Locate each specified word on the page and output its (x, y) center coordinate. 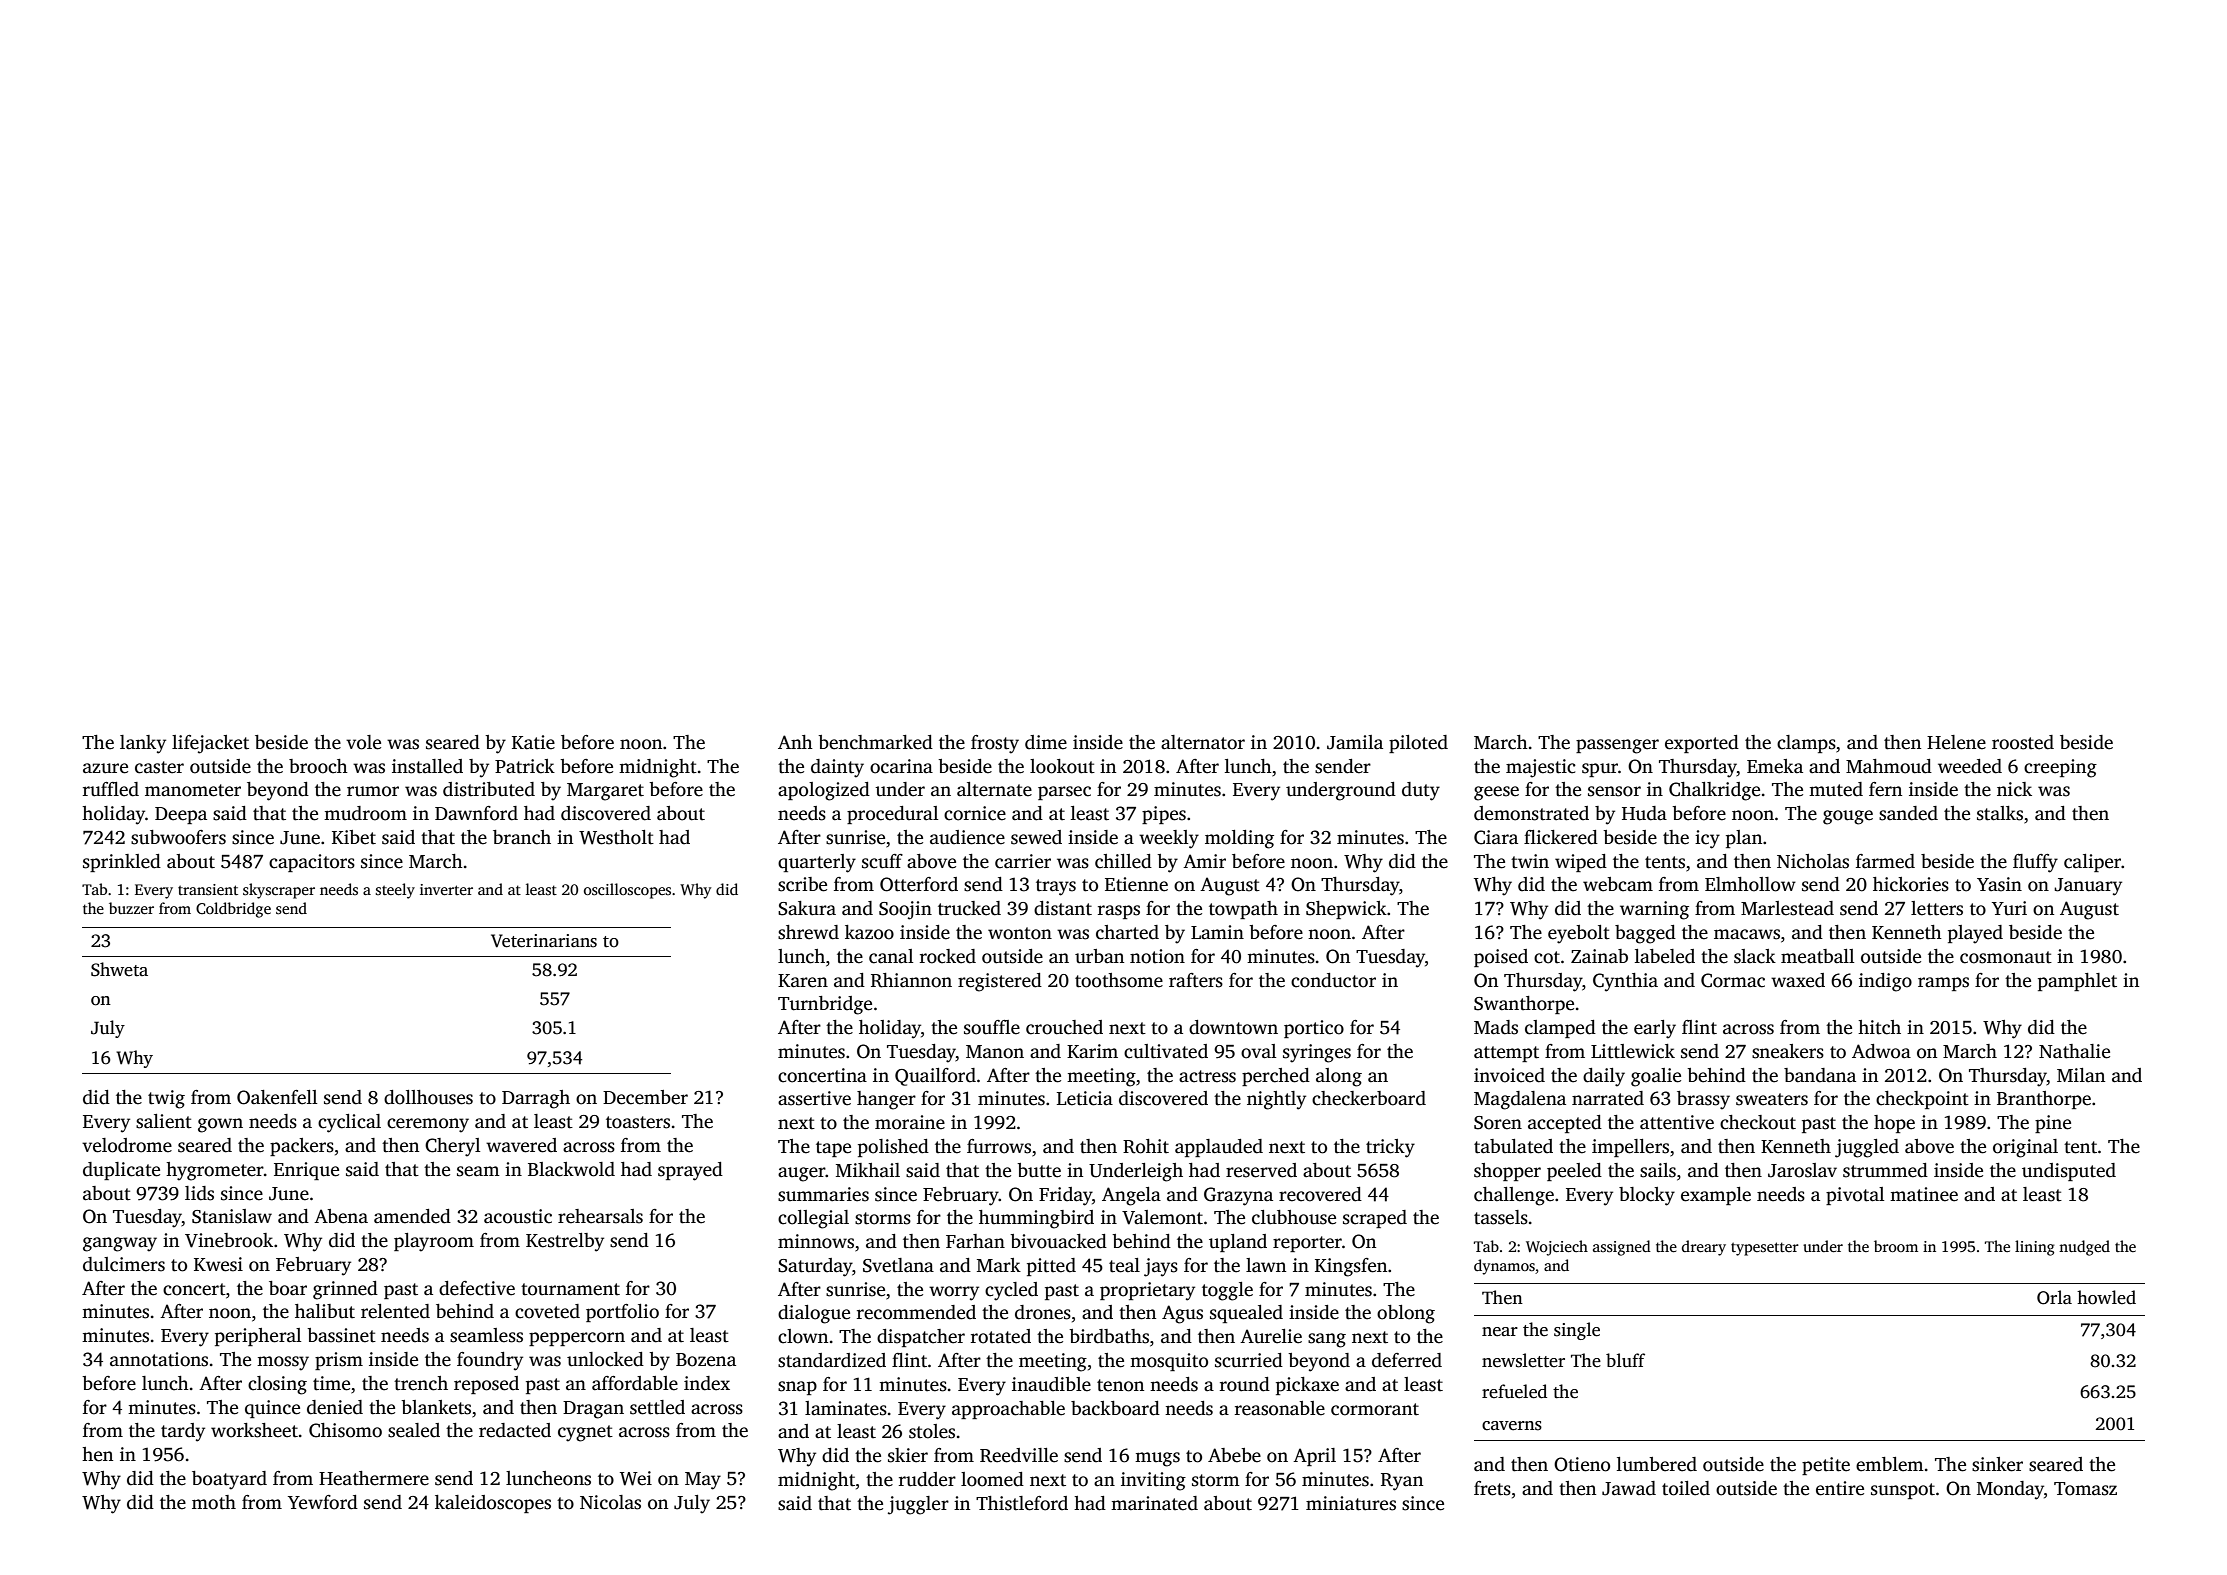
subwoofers (178, 837)
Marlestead (1787, 908)
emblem (1890, 1464)
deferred (1407, 1360)
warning (1654, 910)
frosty (995, 744)
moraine (910, 1122)
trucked (969, 908)
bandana (1820, 1075)
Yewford (323, 1502)
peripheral (258, 1337)
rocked (948, 956)
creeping (2060, 768)
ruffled (111, 789)
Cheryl (452, 1147)
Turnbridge (825, 1005)
